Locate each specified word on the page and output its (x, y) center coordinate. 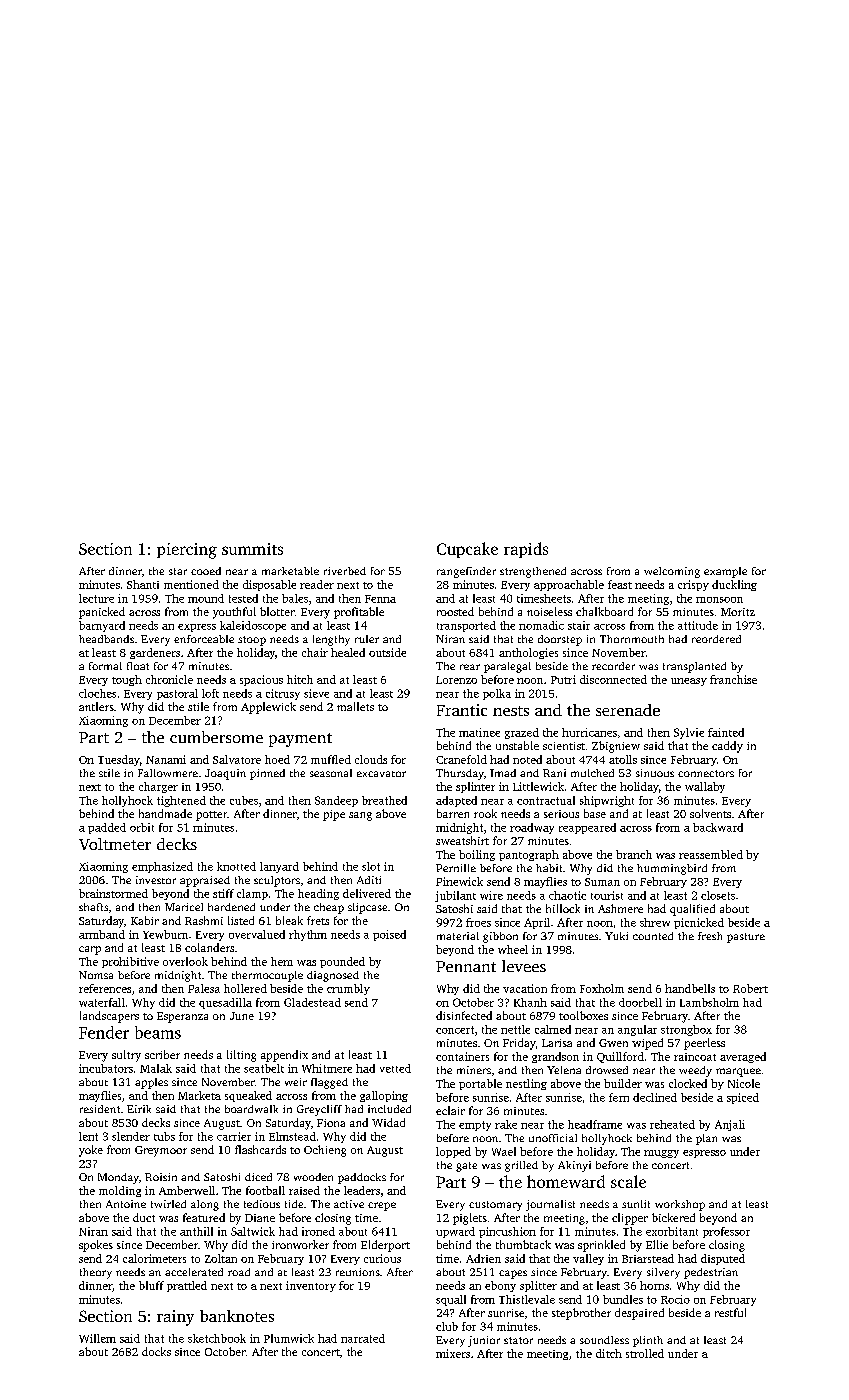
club (447, 1326)
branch (634, 854)
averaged (743, 1057)
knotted (236, 866)
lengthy (331, 640)
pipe (334, 815)
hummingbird (672, 869)
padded (107, 828)
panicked (102, 613)
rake (506, 1124)
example (725, 572)
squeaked (248, 1096)
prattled (187, 1286)
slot (371, 866)
